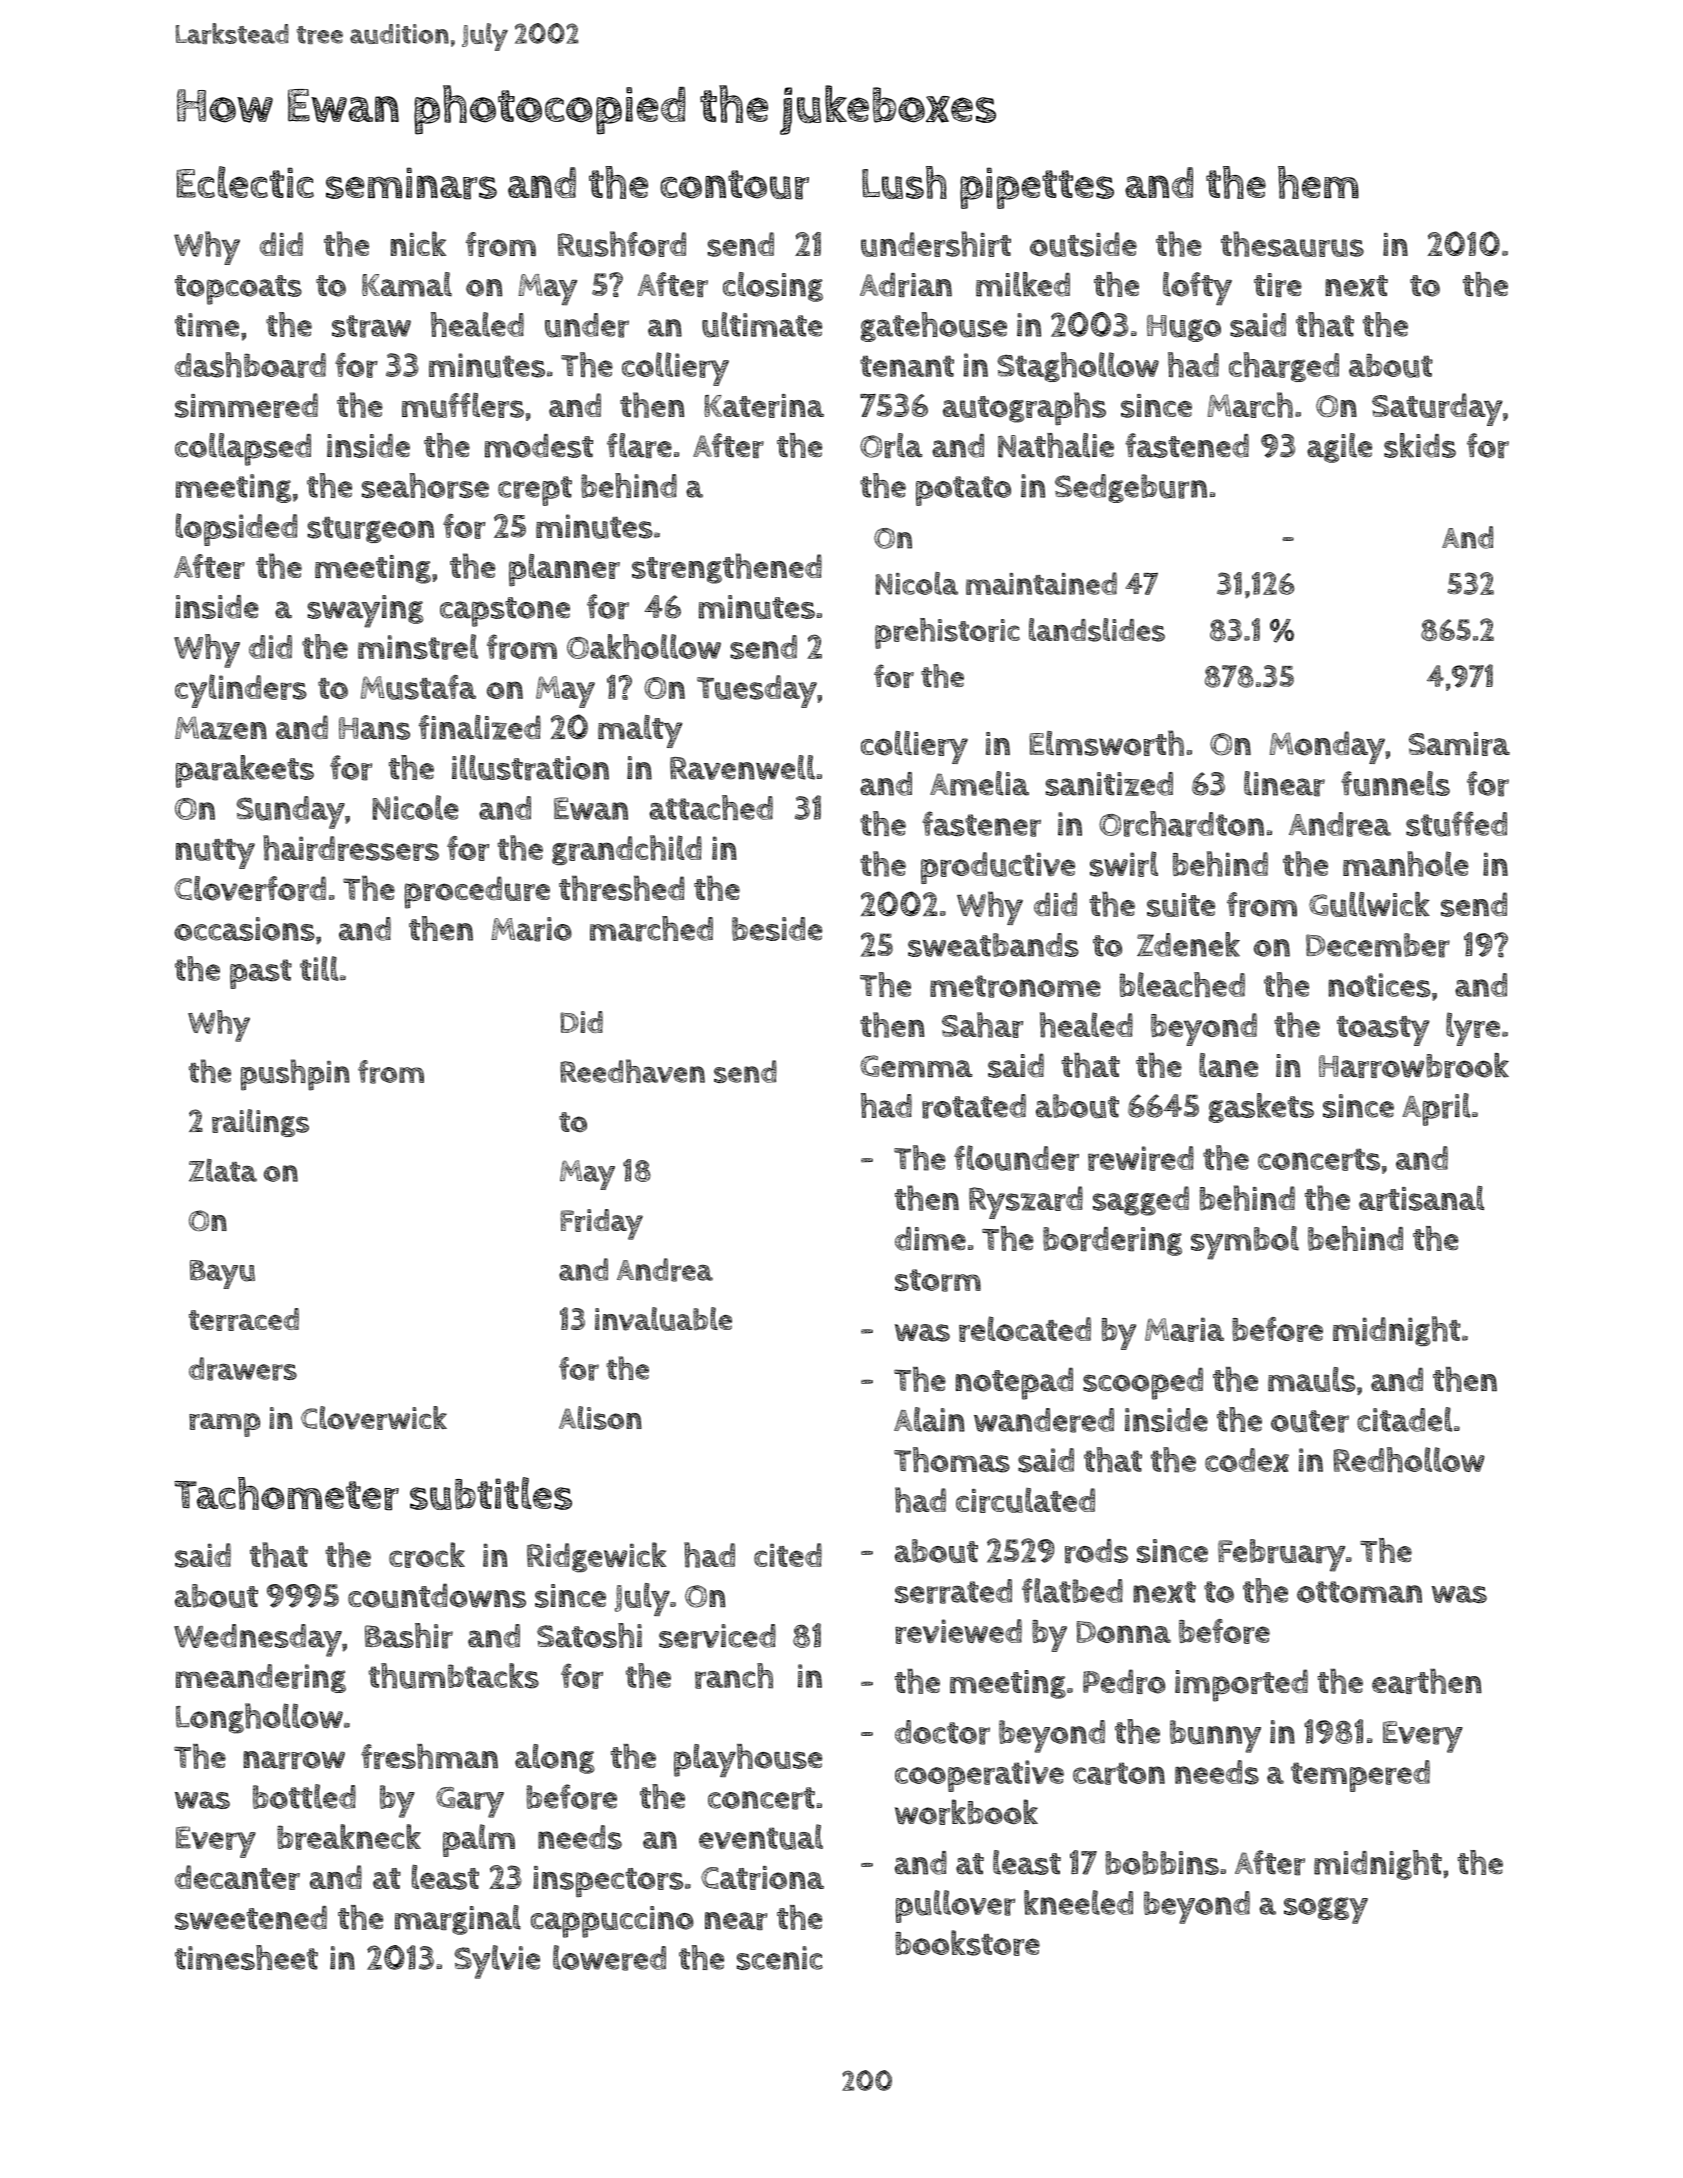  I want to click on milked, so click(1023, 284).
